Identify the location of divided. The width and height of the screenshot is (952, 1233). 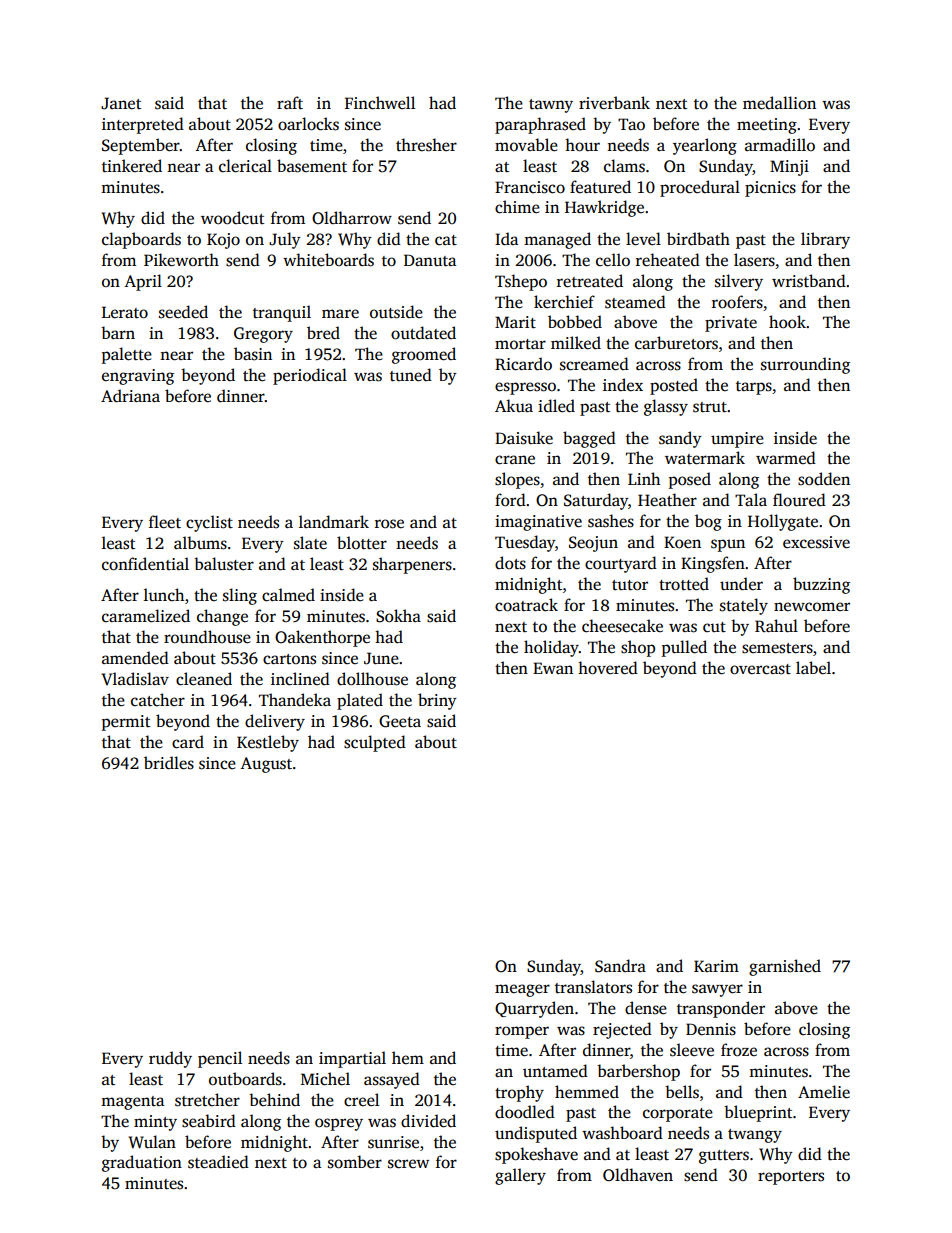
(428, 1121).
